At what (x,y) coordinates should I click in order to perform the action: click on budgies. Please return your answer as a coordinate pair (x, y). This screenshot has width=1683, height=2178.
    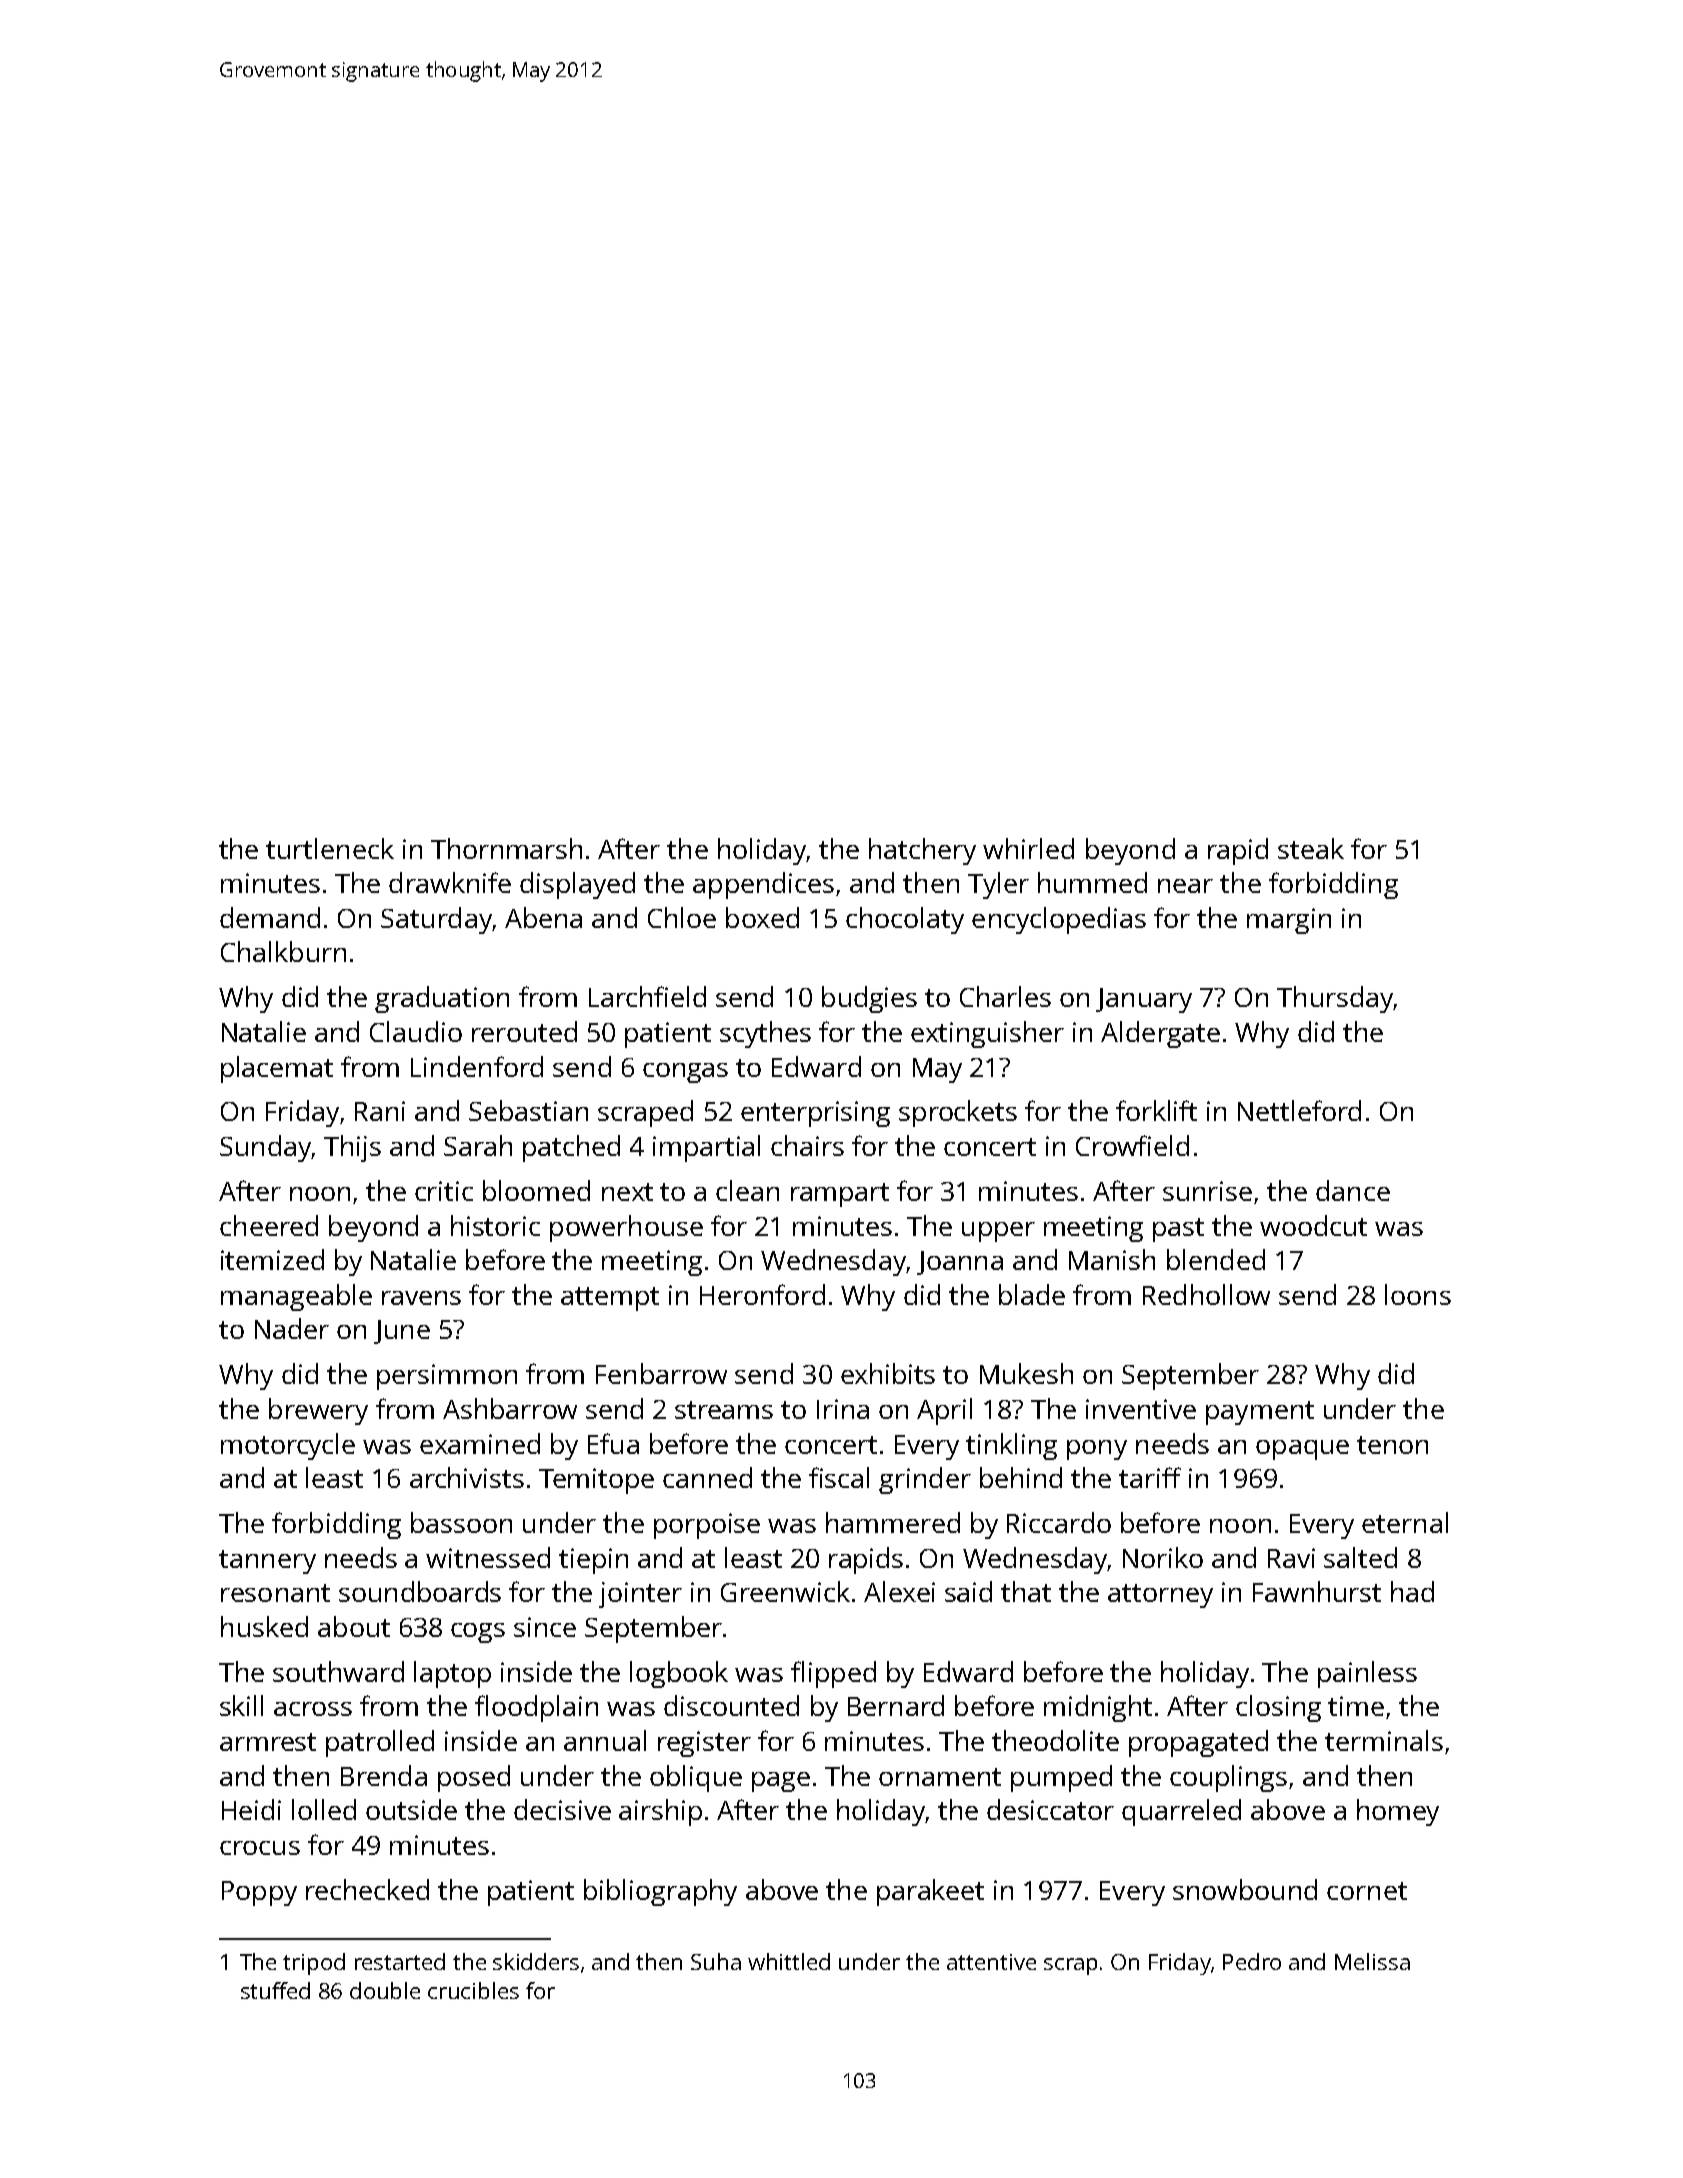
    Looking at the image, I should click on (869, 999).
